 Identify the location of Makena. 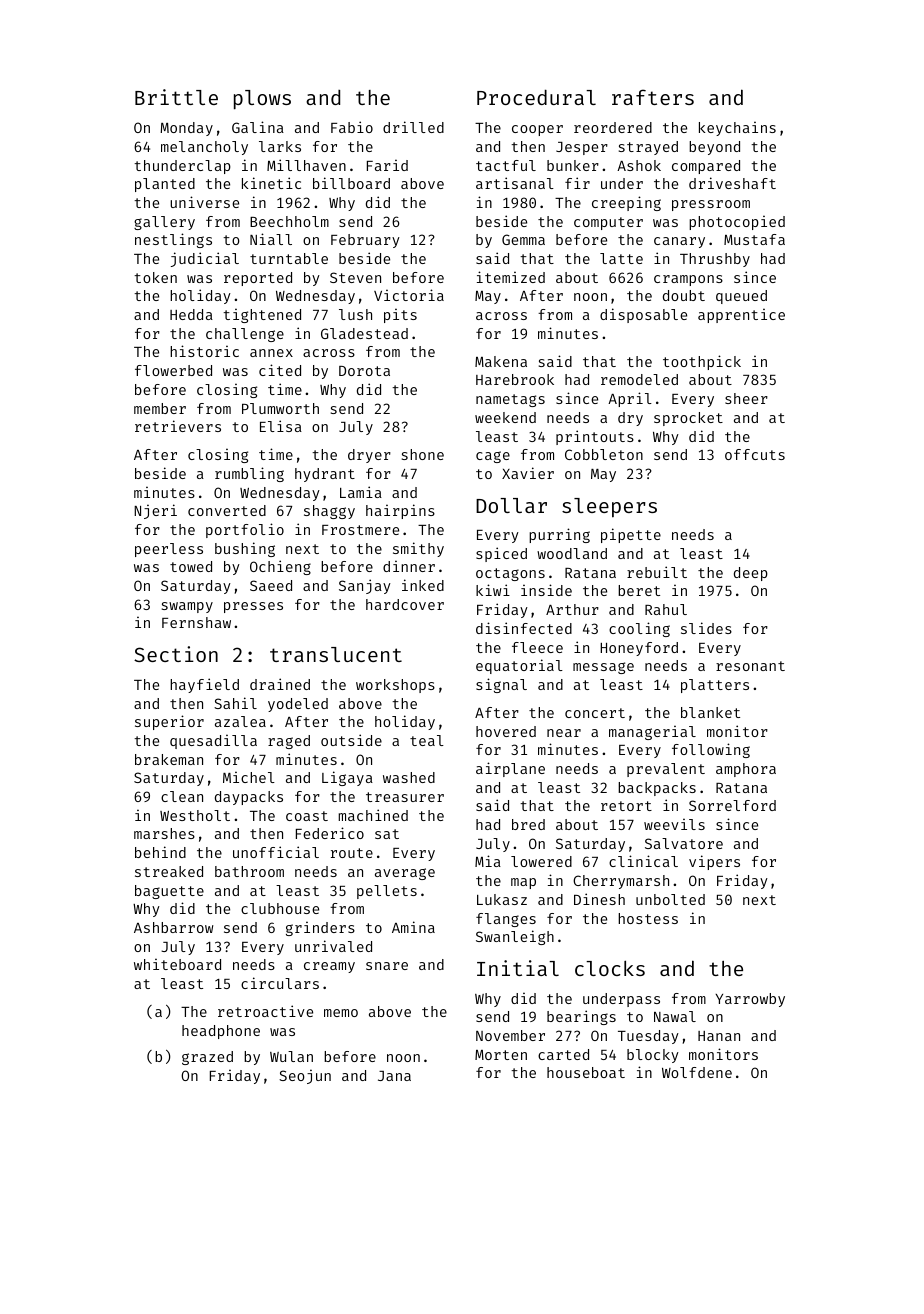
(501, 361).
